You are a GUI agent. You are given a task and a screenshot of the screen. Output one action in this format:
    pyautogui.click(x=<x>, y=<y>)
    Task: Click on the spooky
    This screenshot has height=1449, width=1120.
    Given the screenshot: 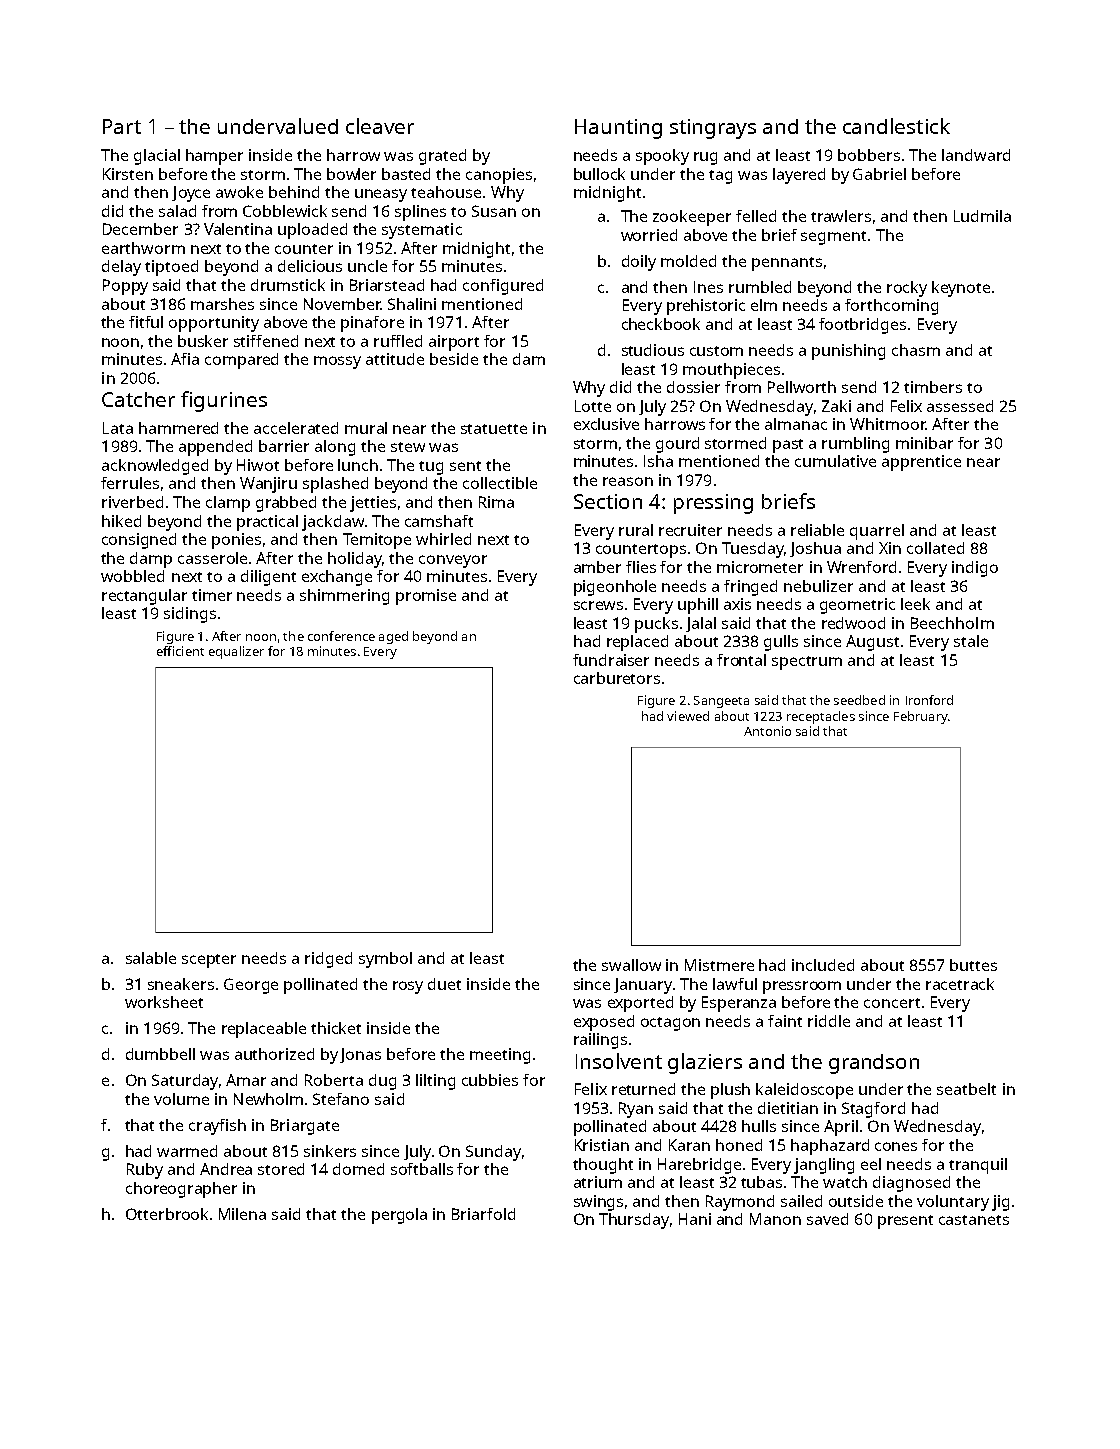 What is the action you would take?
    pyautogui.click(x=662, y=157)
